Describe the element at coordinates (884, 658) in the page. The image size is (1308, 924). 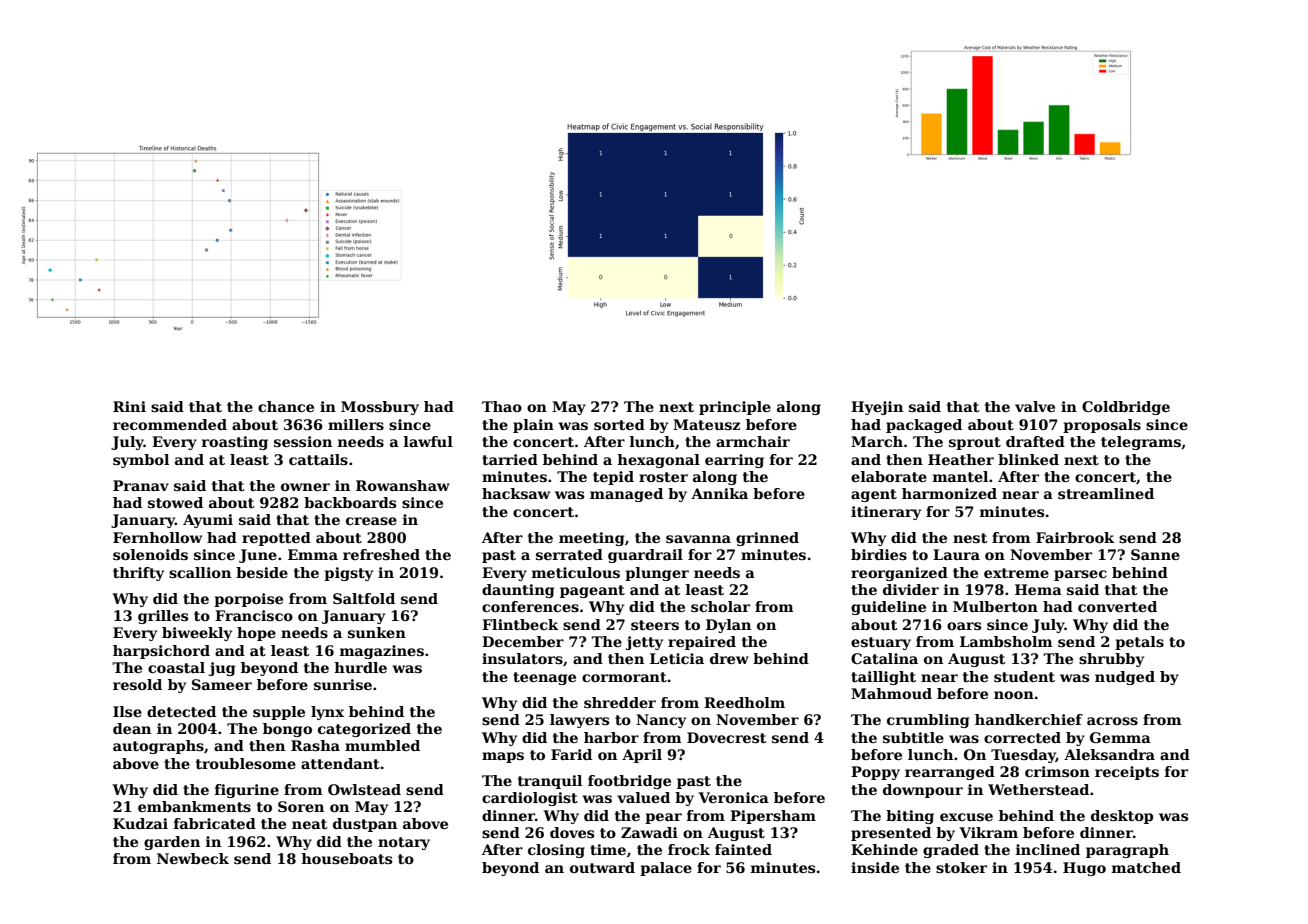
I see `Catalina` at that location.
